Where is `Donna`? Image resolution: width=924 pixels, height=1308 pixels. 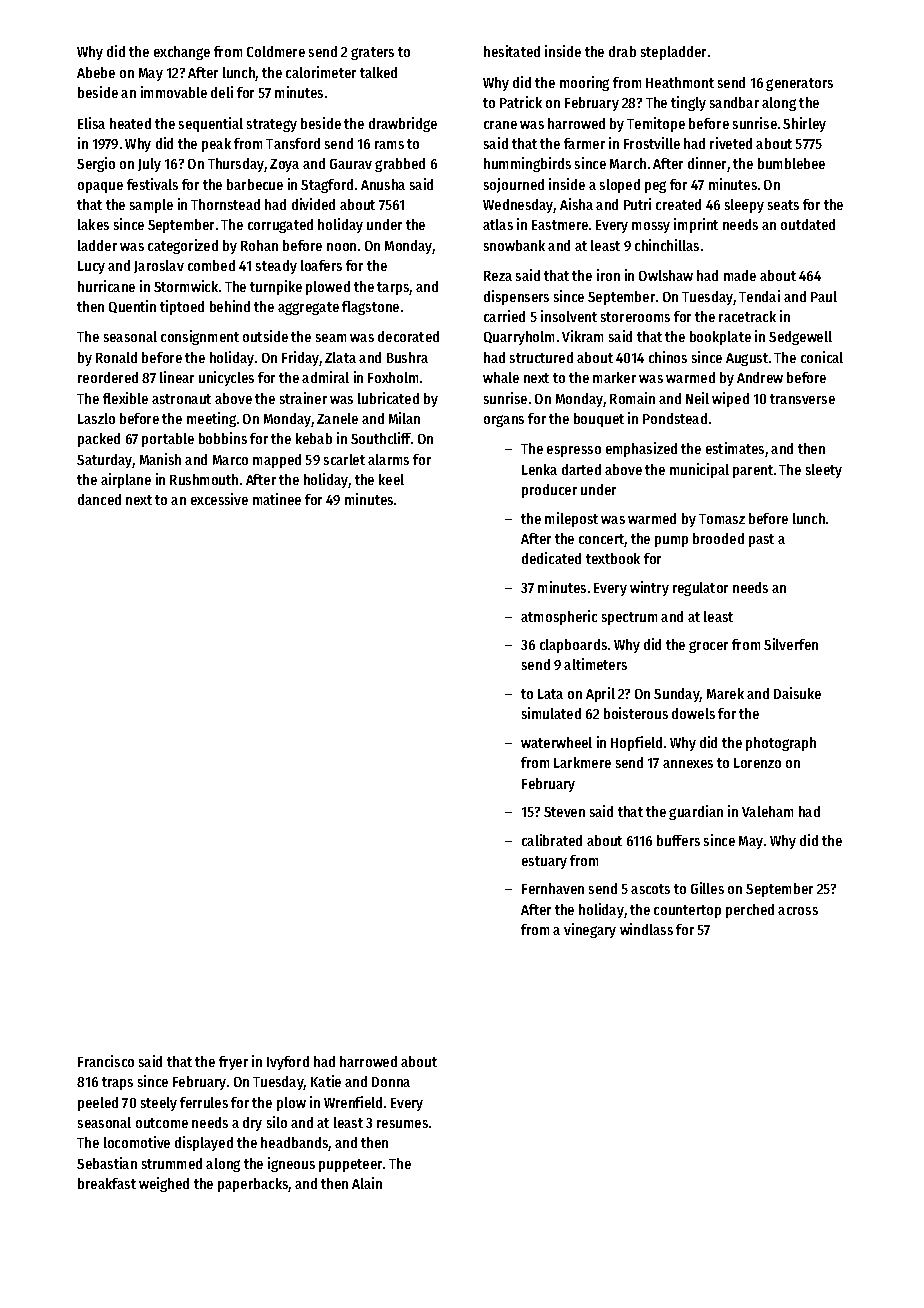 Donna is located at coordinates (391, 1082).
